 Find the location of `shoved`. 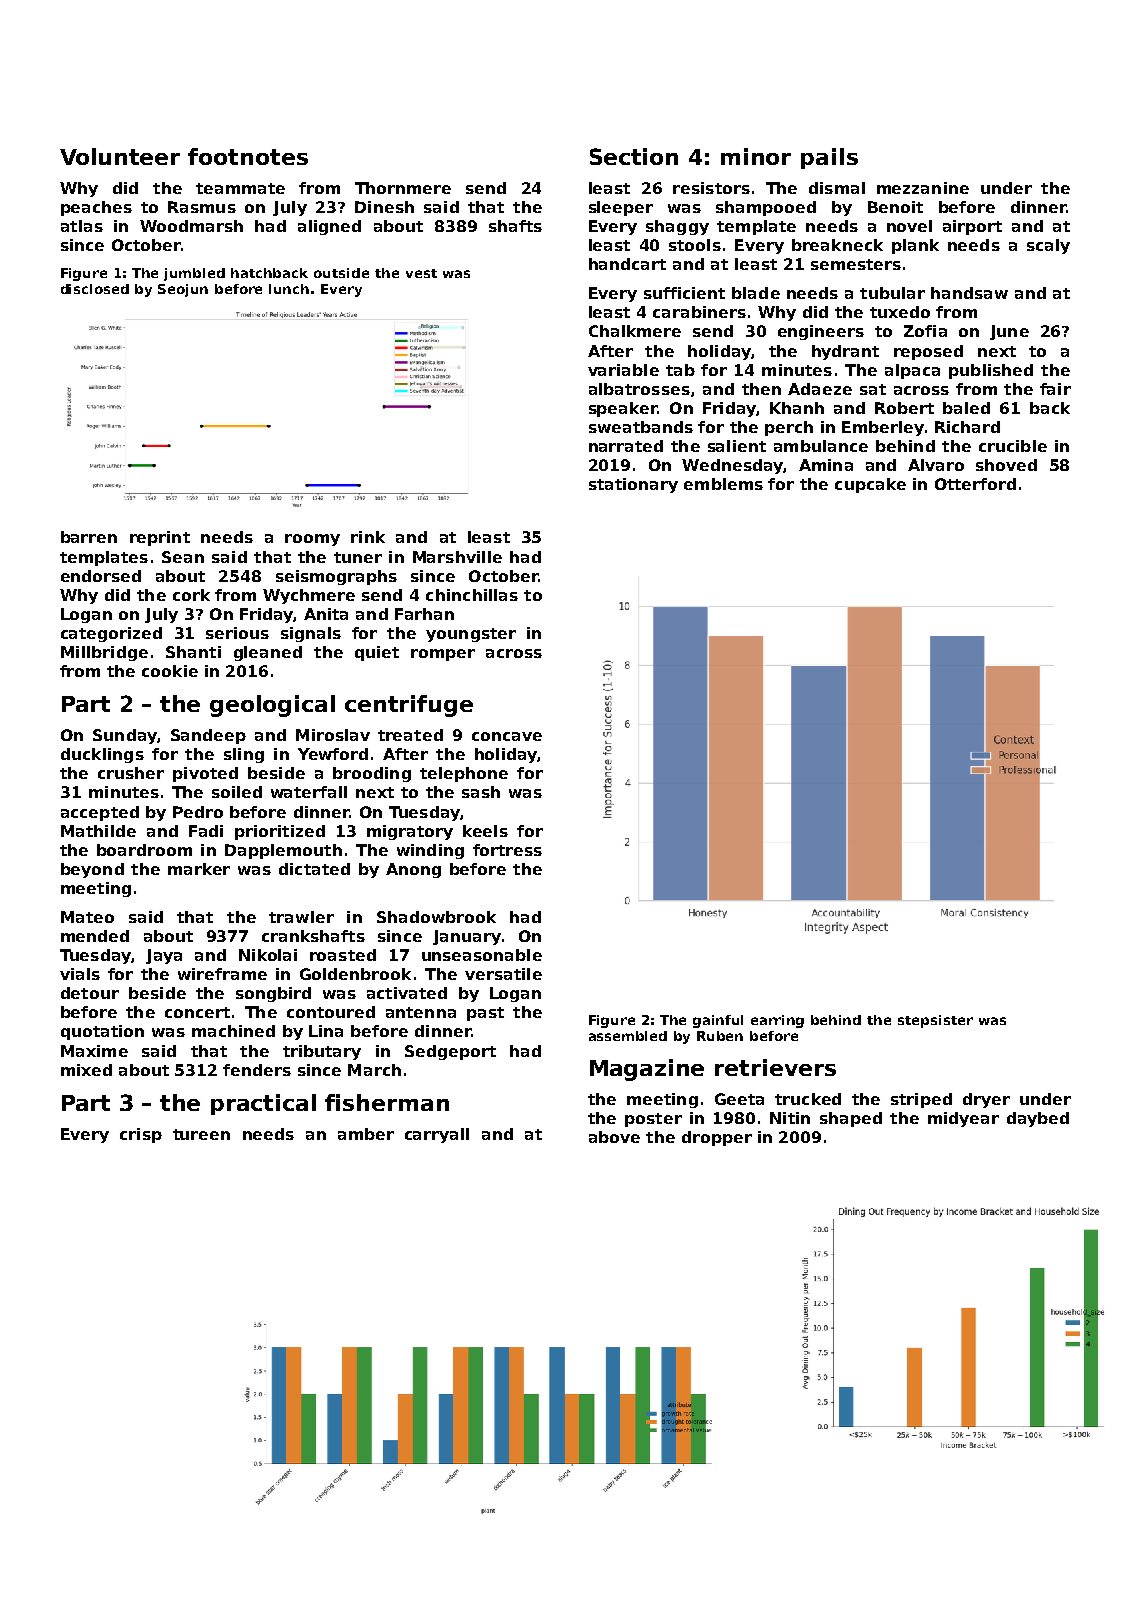

shoved is located at coordinates (1006, 465).
